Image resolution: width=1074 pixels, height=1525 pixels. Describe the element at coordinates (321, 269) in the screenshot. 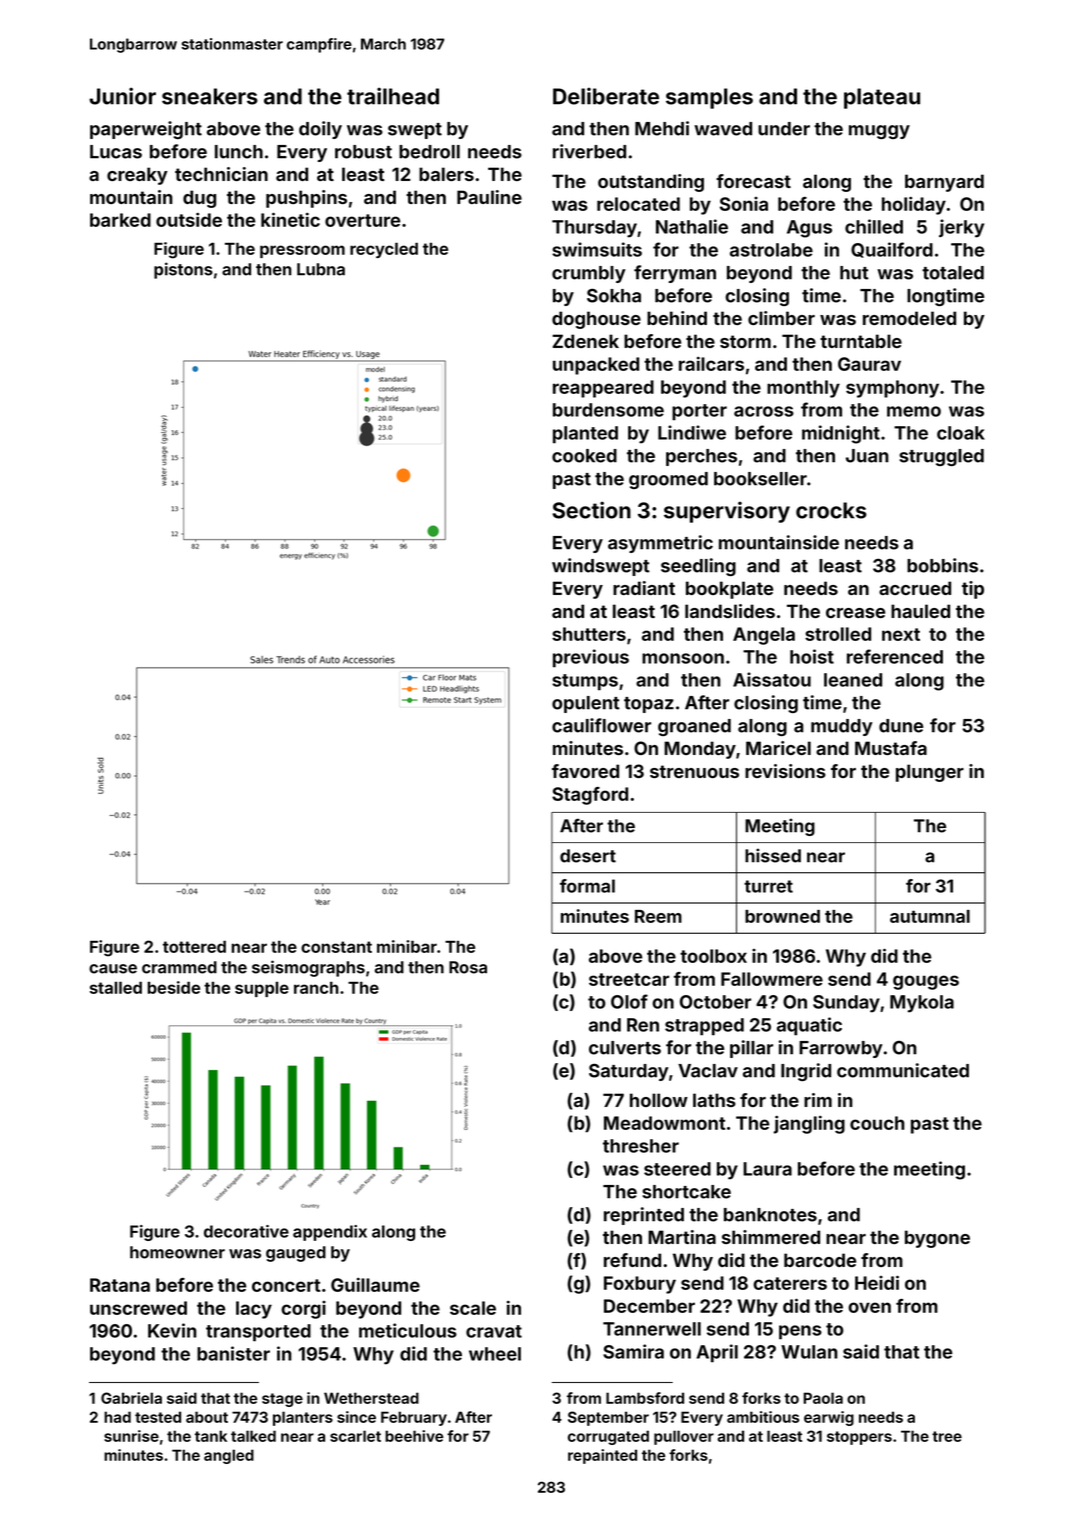

I see `Lubna` at that location.
